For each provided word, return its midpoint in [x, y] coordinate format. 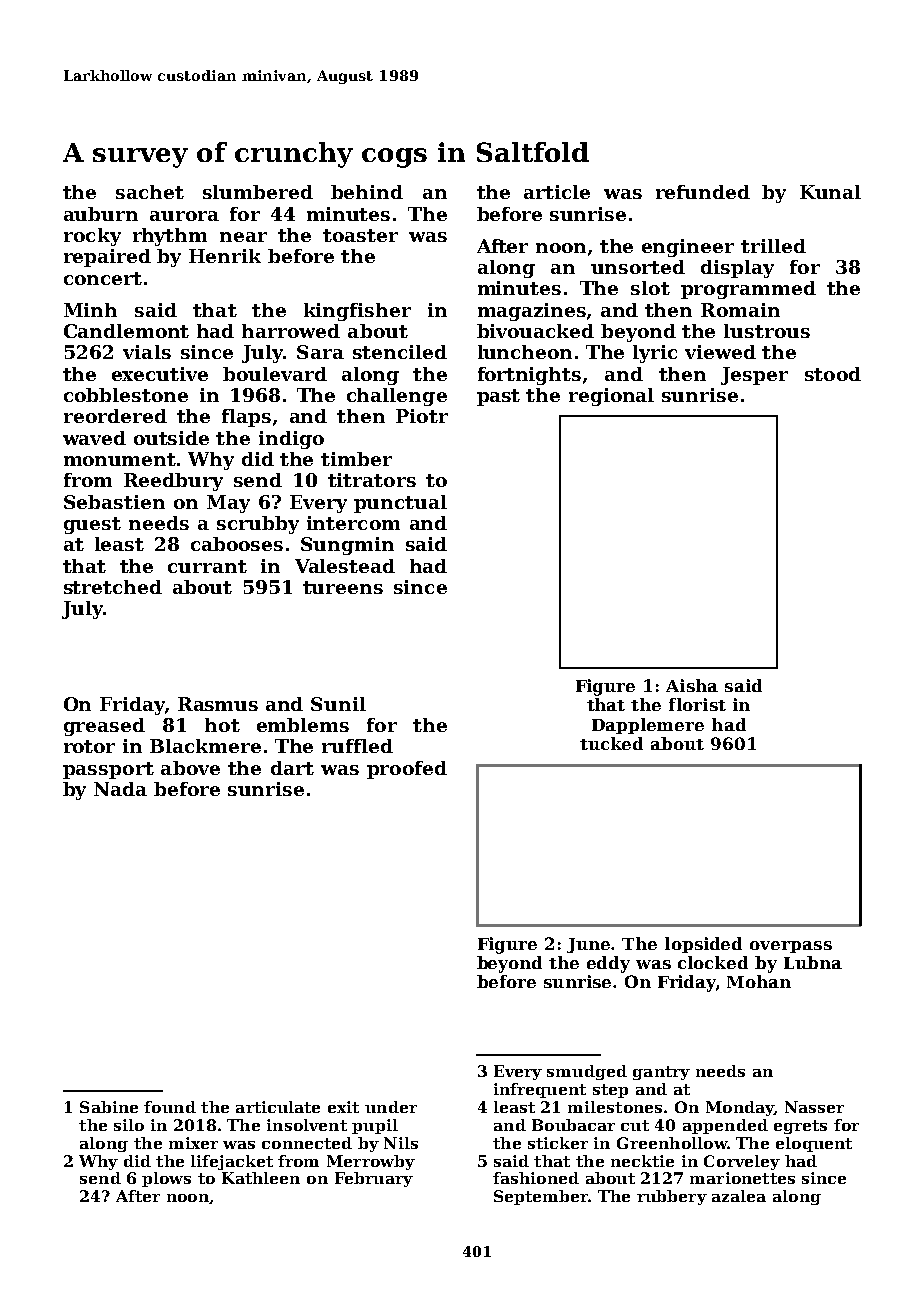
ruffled [357, 746]
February [374, 1179]
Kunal [830, 192]
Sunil [338, 704]
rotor [89, 746]
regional [611, 397]
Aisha [692, 685]
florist [697, 704]
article [557, 192]
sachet [150, 192]
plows [166, 1179]
